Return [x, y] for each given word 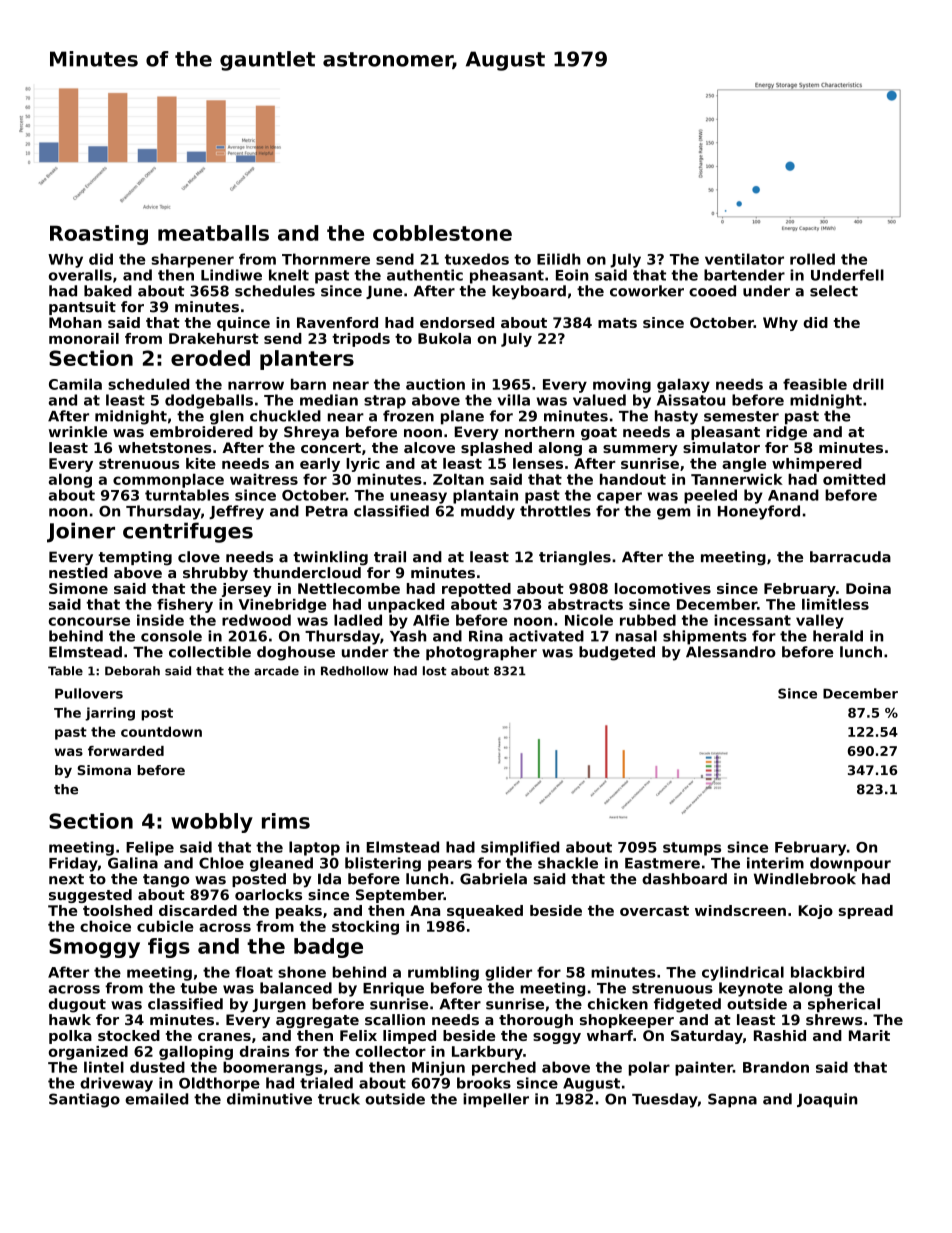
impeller [496, 1100]
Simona [104, 770]
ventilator [744, 259]
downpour [850, 864]
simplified [520, 848]
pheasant [507, 276]
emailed [156, 1099]
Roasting [99, 235]
